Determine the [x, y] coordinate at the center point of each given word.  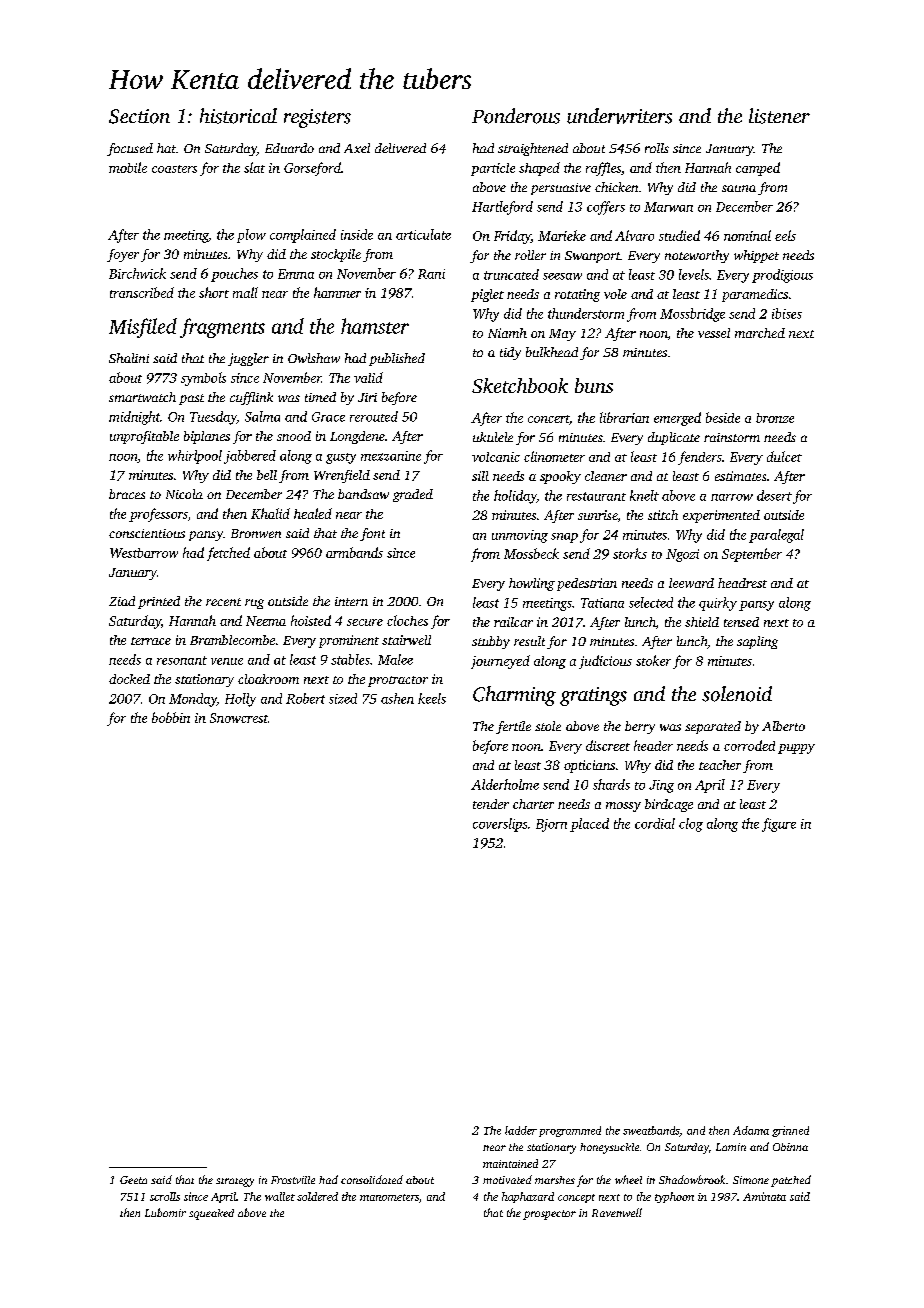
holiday [515, 497]
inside [357, 234]
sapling [757, 642]
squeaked [211, 1214]
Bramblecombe [232, 640]
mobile [128, 167]
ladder [521, 1130]
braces [127, 494]
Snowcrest [239, 718]
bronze [775, 418]
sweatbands [651, 1130]
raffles [603, 169]
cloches [407, 620]
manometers [389, 1197]
